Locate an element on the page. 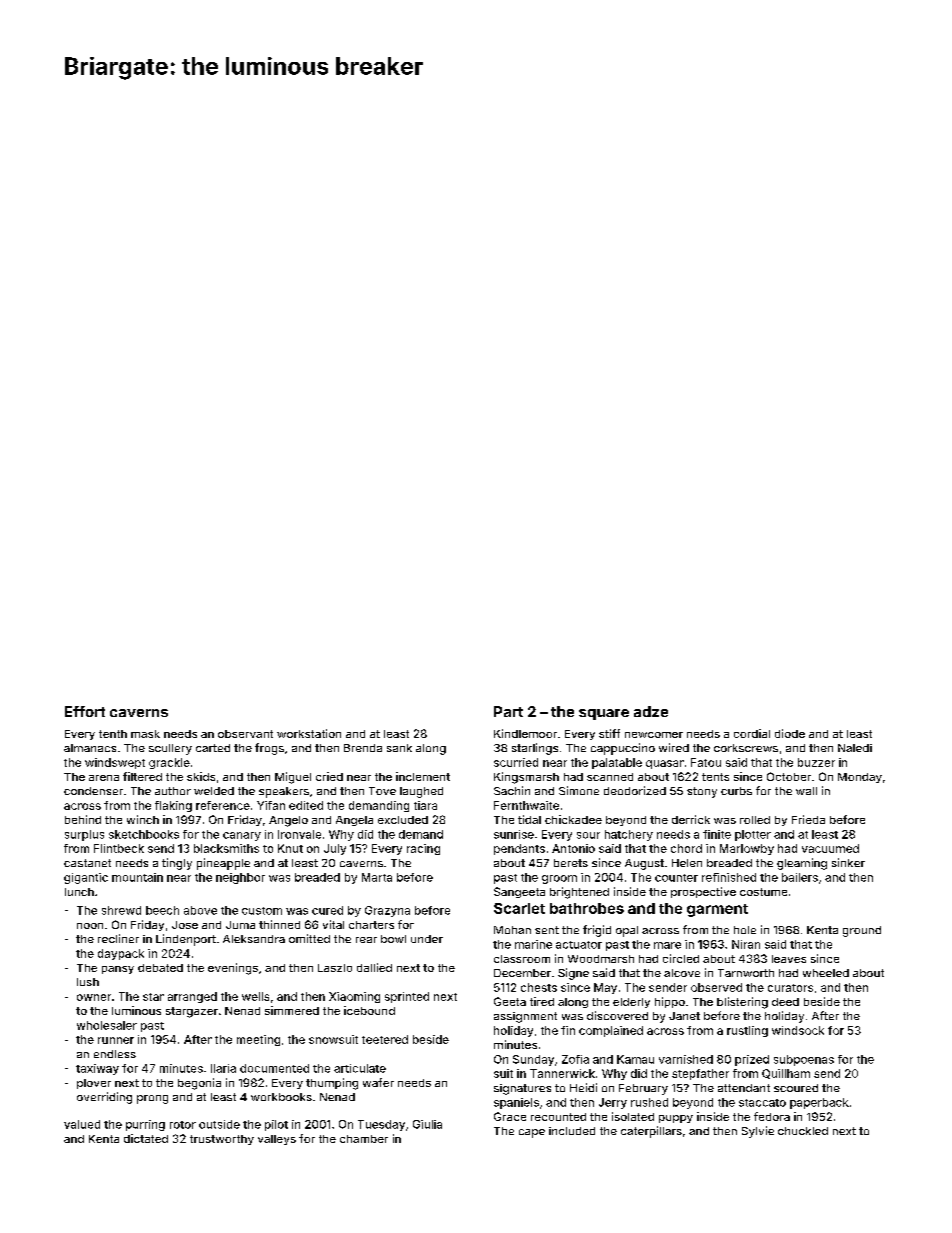  Xiaoming is located at coordinates (354, 997).
